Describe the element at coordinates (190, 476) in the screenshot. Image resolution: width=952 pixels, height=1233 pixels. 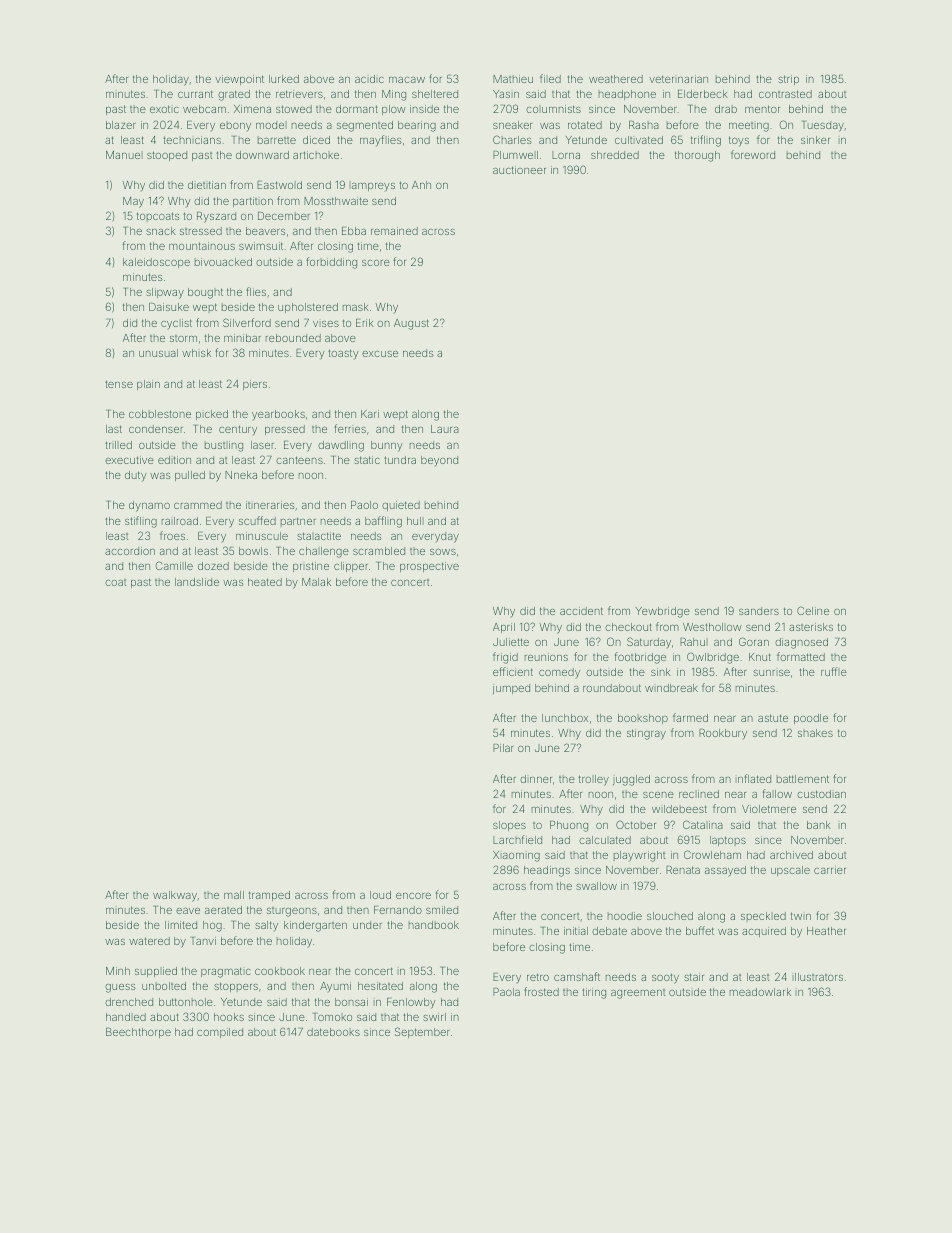
I see `pulled` at that location.
